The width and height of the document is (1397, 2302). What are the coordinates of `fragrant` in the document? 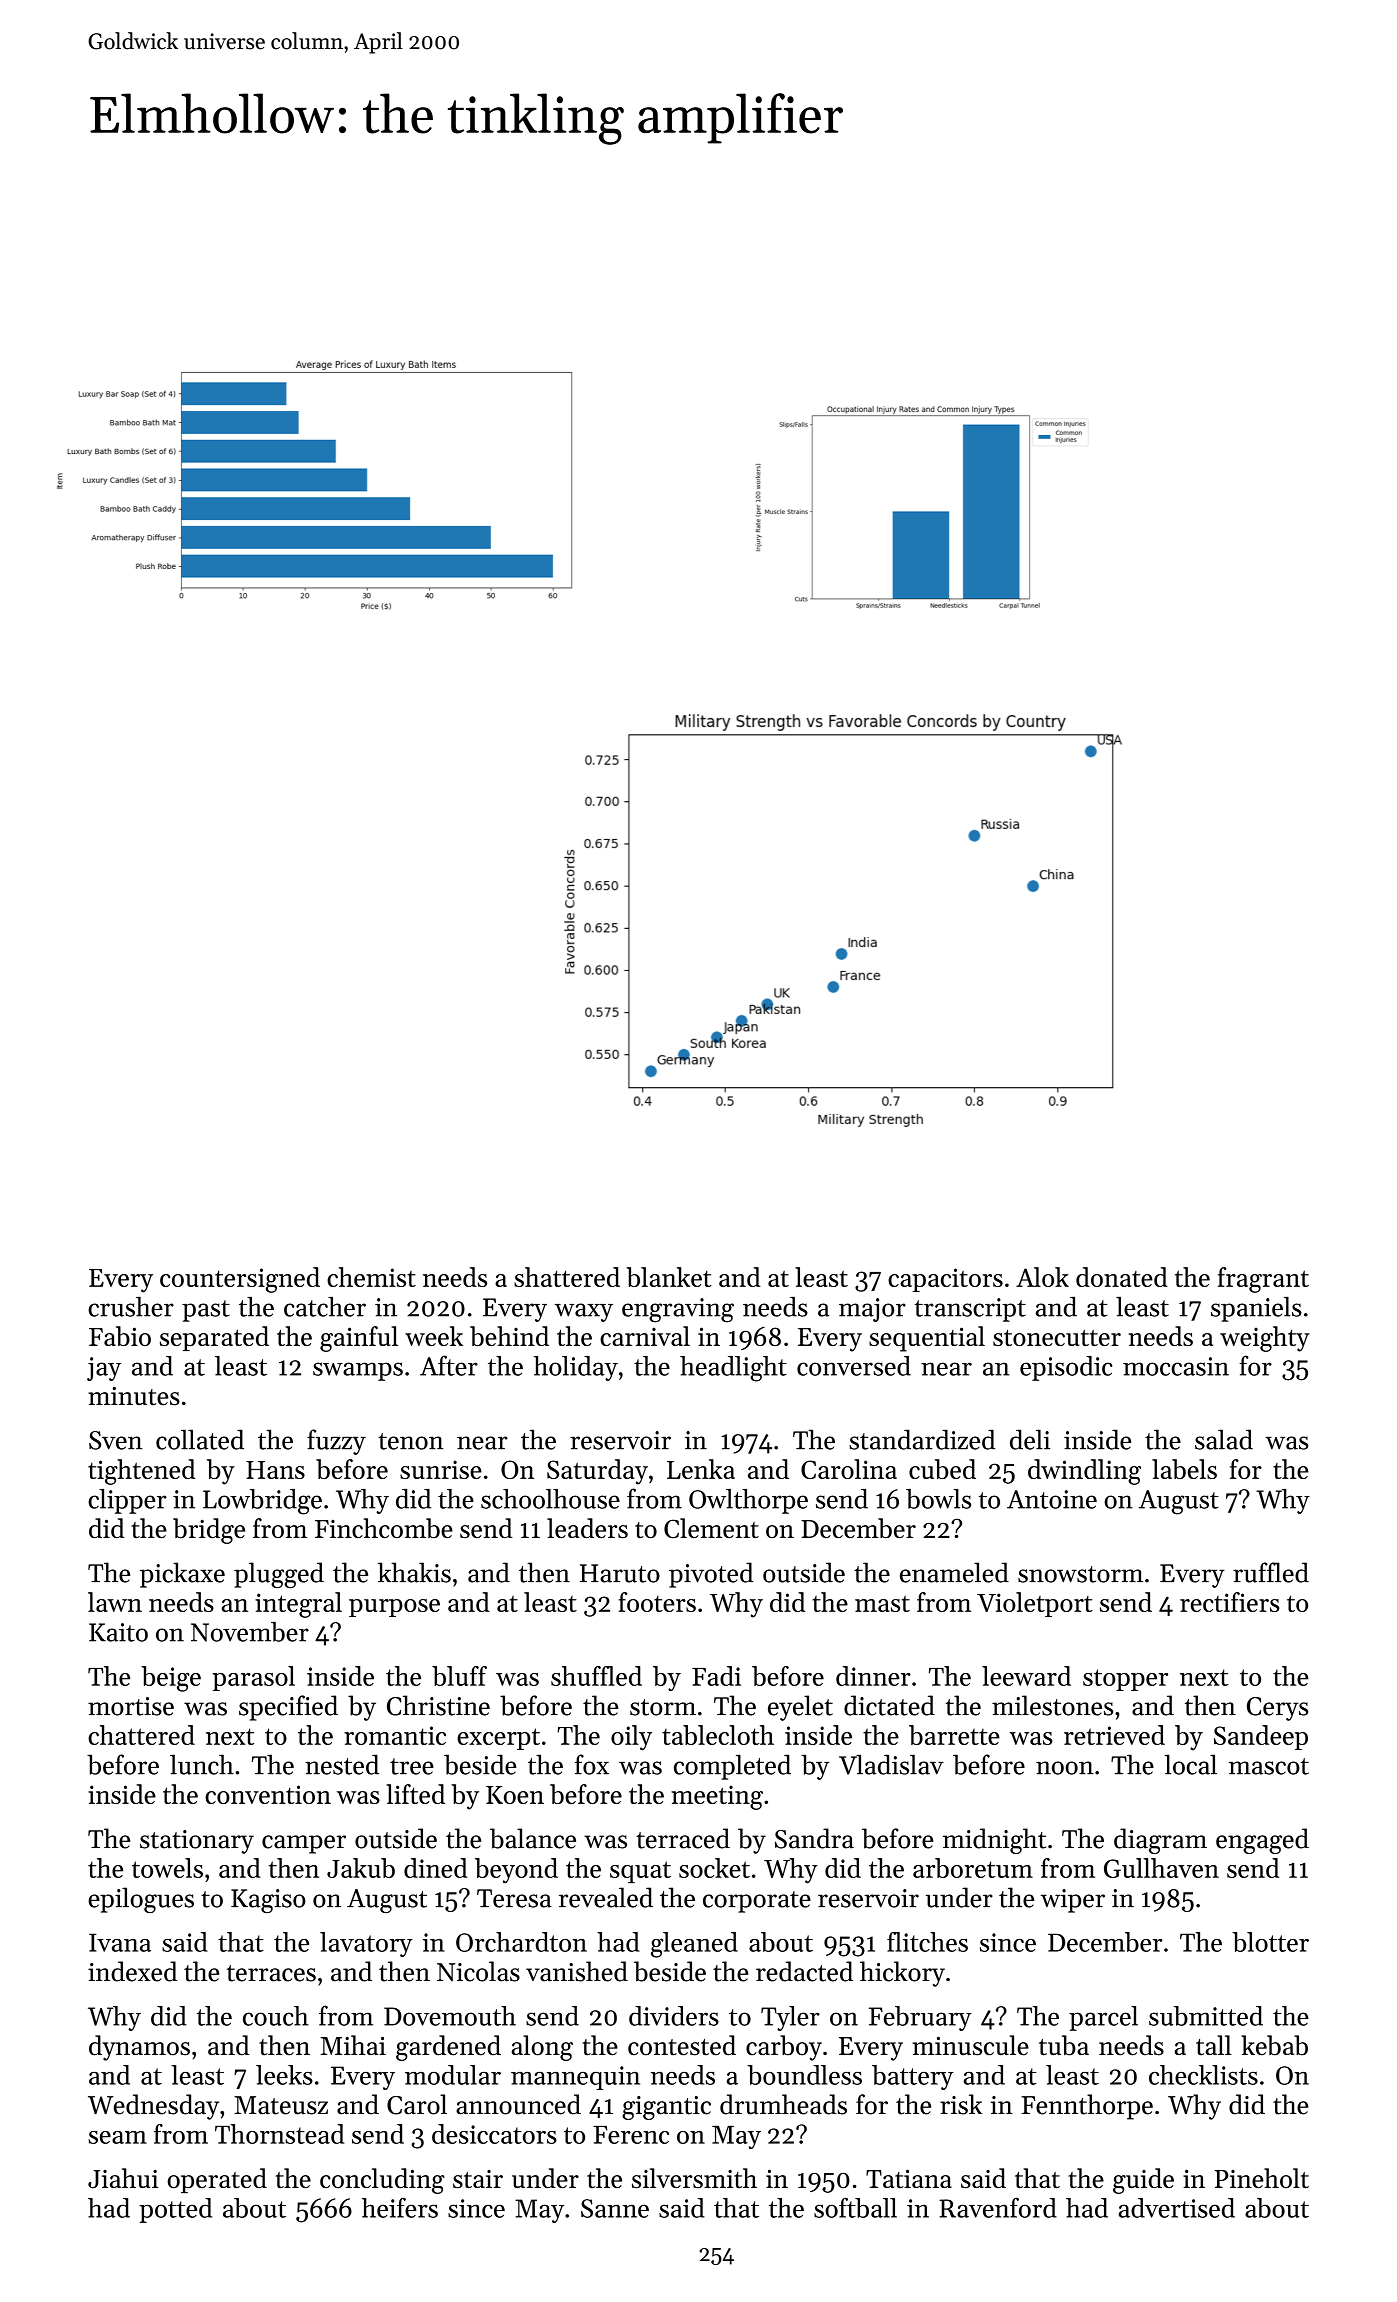 It's located at (1263, 1280).
